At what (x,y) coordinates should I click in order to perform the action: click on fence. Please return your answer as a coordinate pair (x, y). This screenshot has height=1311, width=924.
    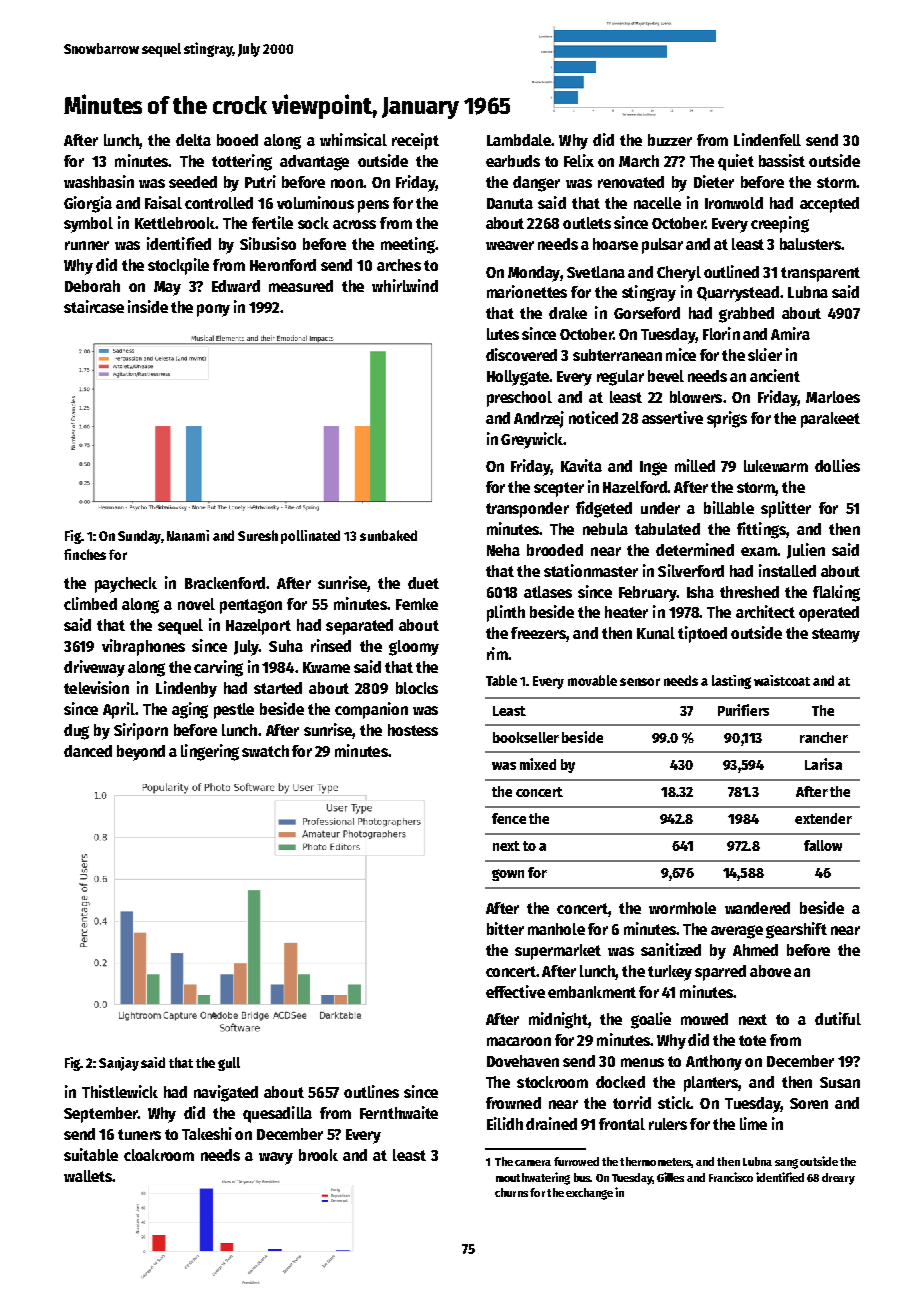
    Looking at the image, I should click on (509, 818).
